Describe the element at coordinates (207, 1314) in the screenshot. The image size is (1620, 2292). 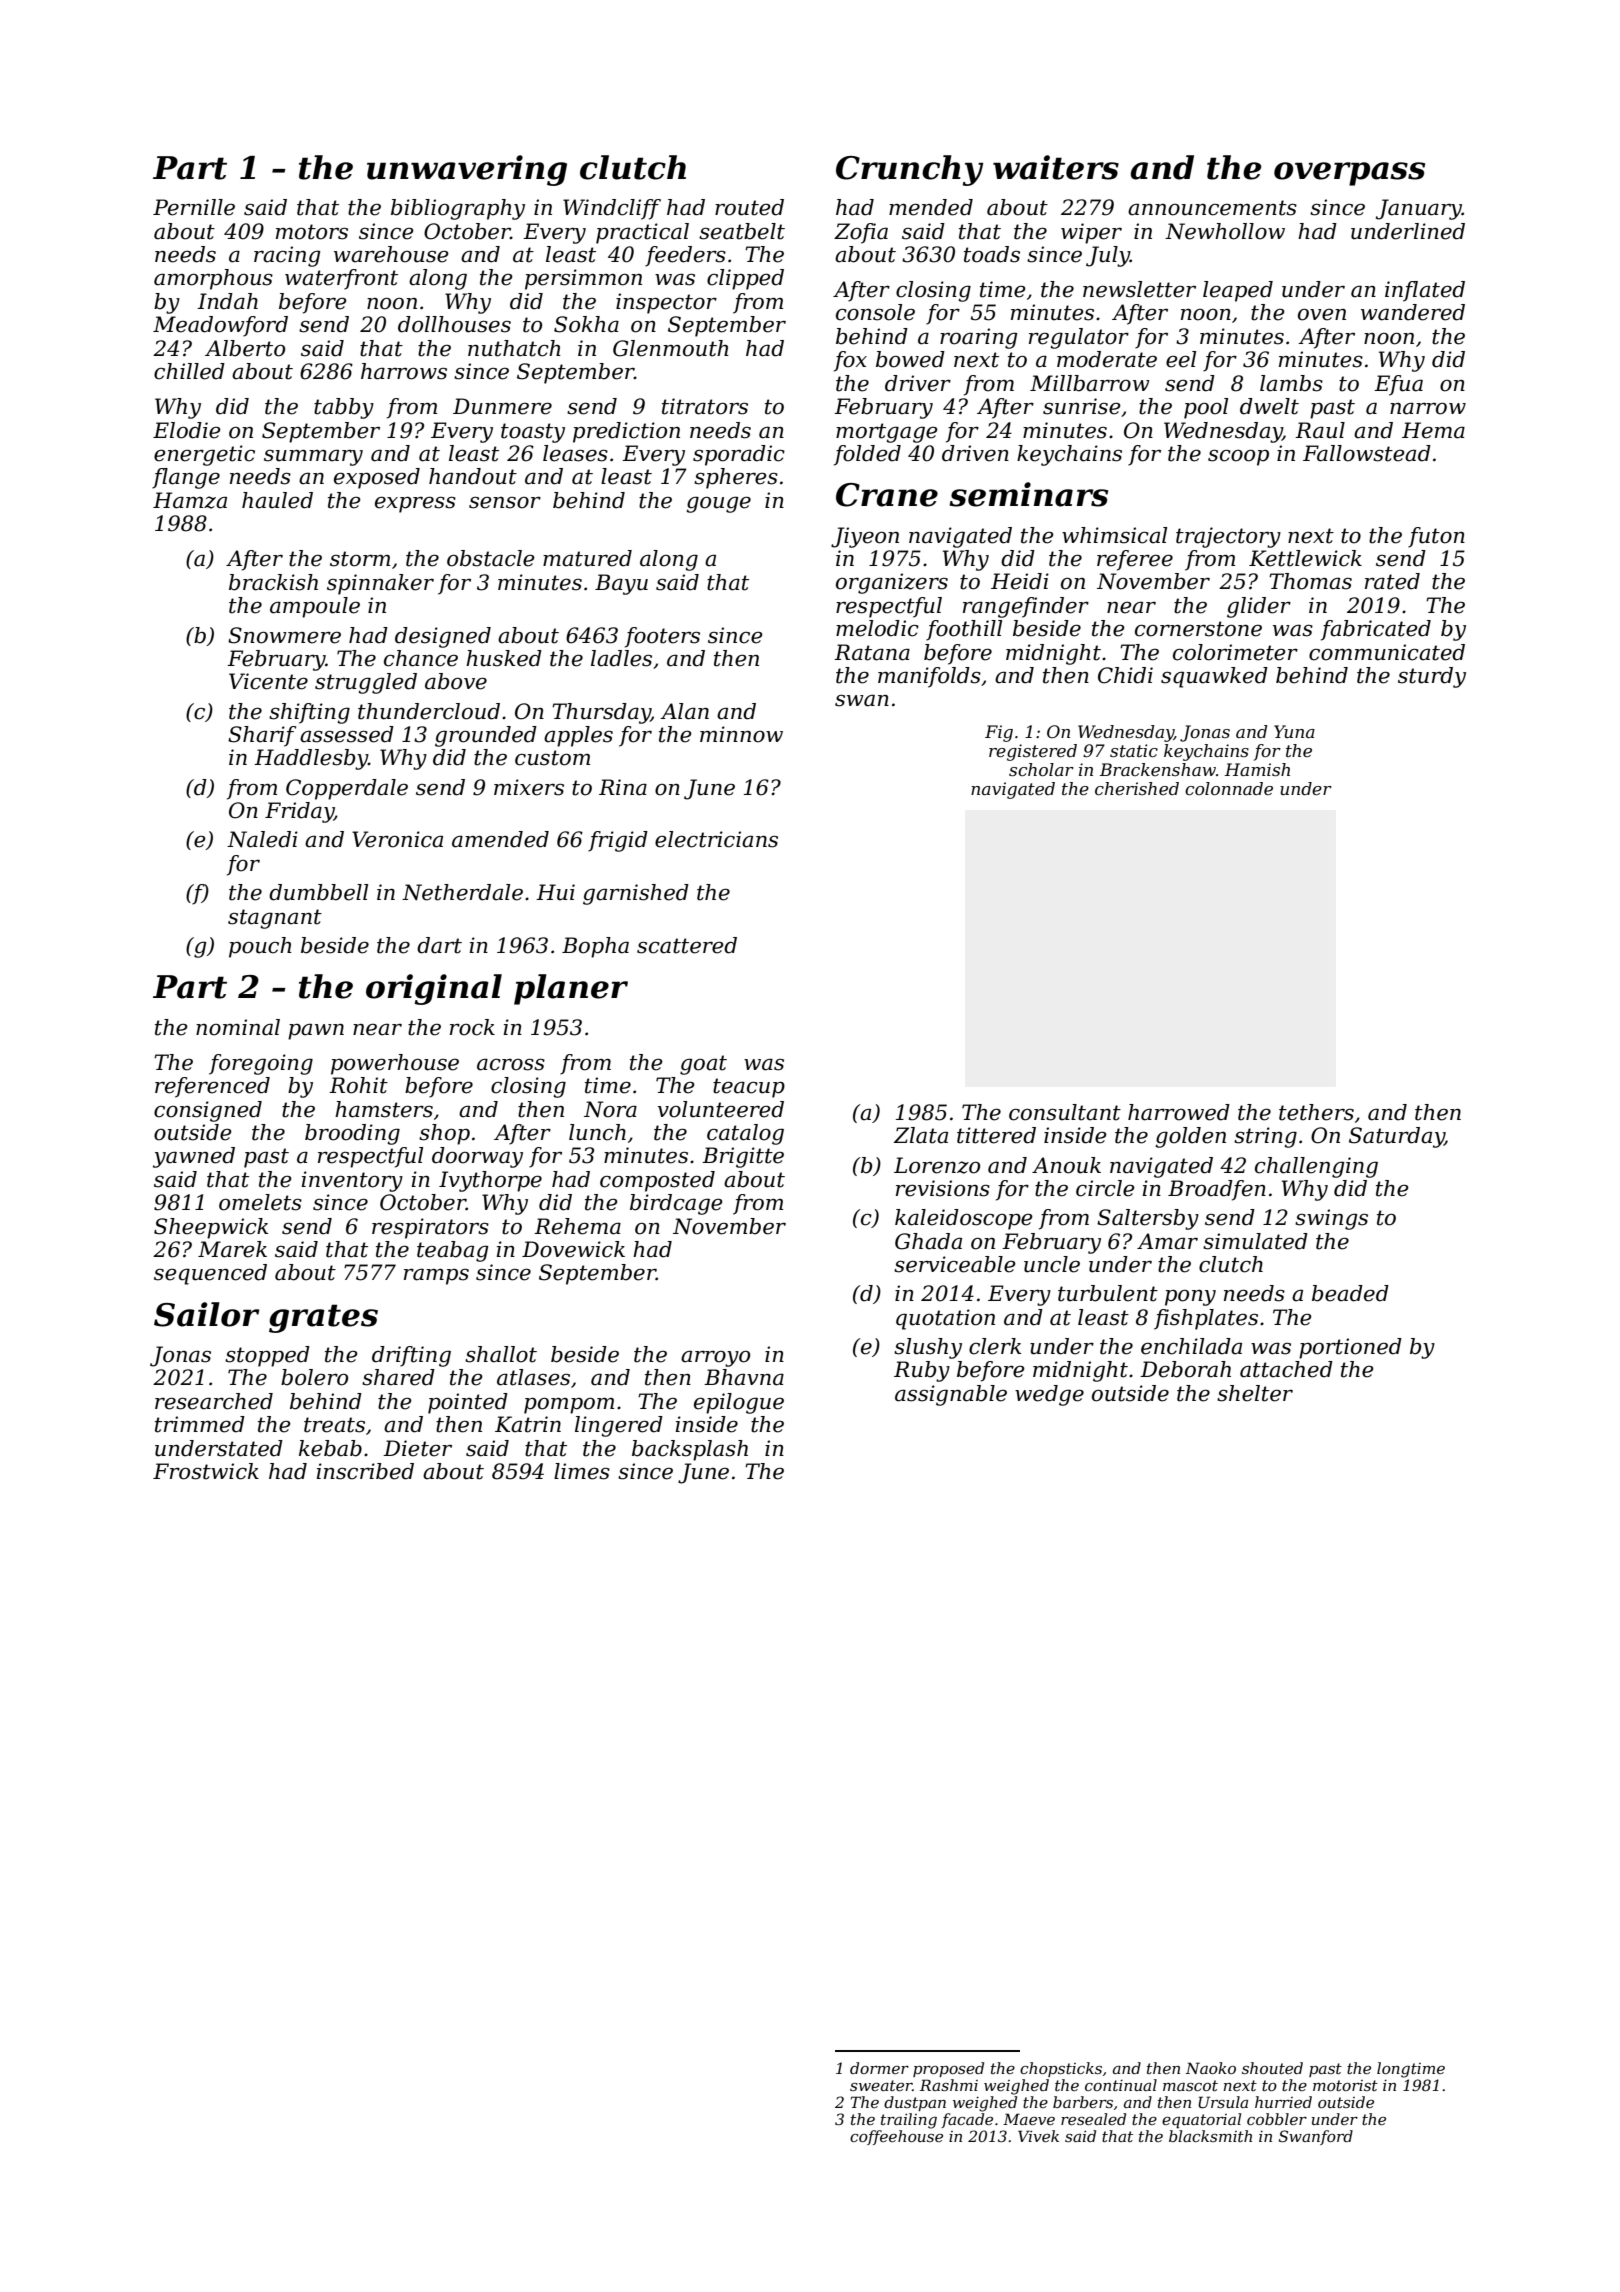
I see `Sailor` at that location.
